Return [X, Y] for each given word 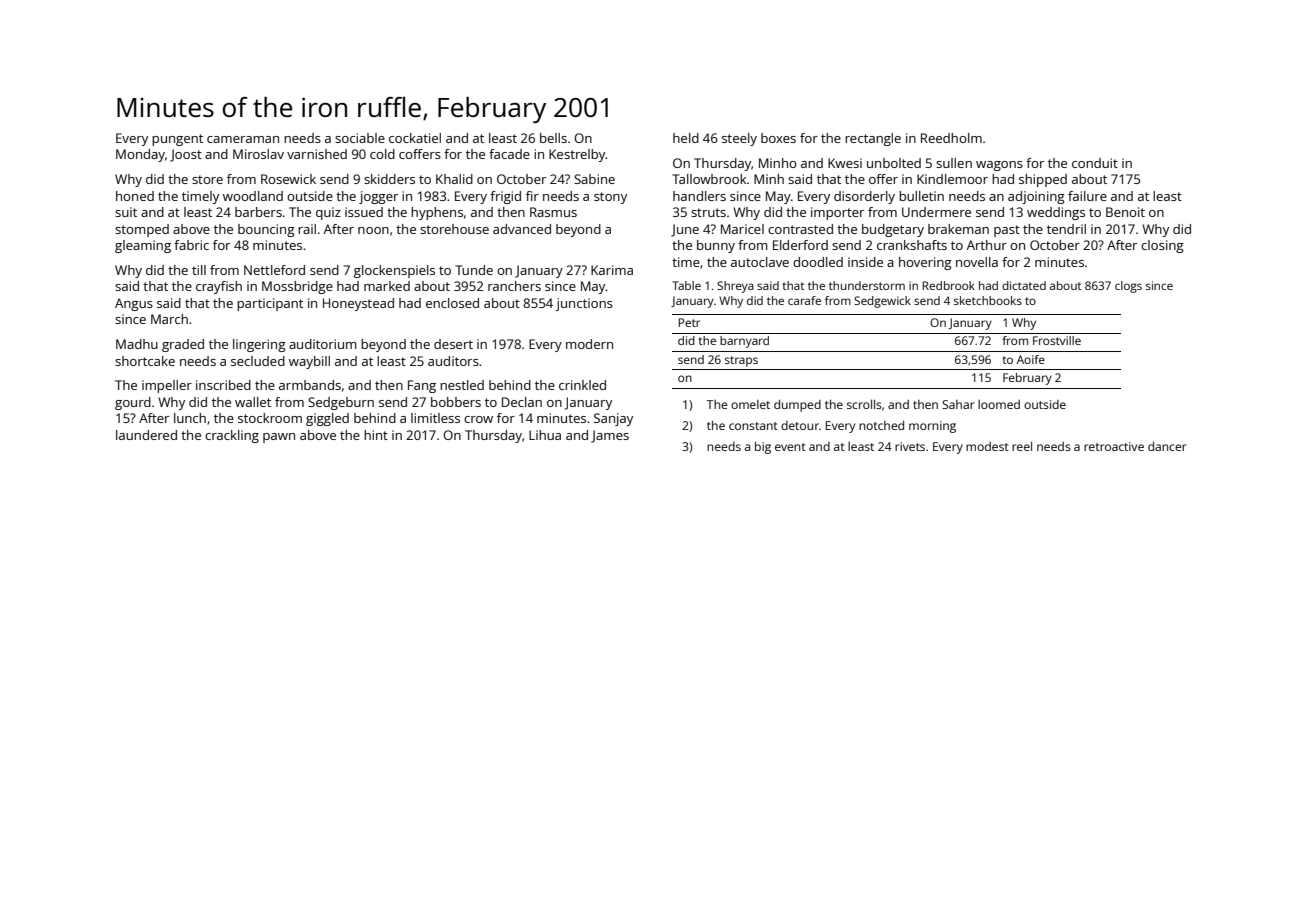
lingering [259, 345]
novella [977, 262]
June [685, 230]
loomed [999, 404]
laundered [146, 435]
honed [135, 196]
